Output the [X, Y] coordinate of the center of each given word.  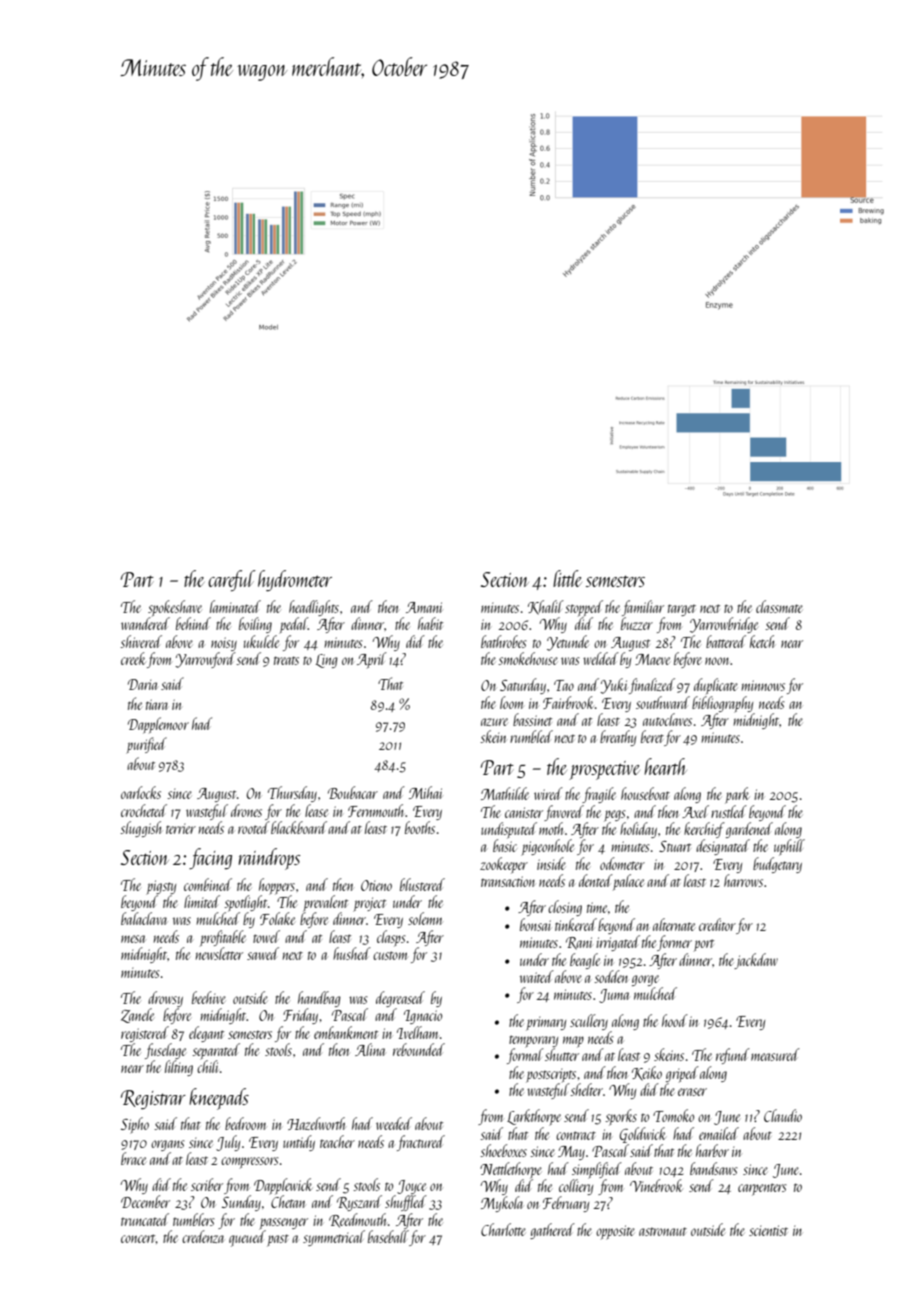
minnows [763, 685]
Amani [424, 607]
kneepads [219, 1099]
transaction [508, 881]
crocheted [144, 810]
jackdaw [756, 961]
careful [232, 580]
